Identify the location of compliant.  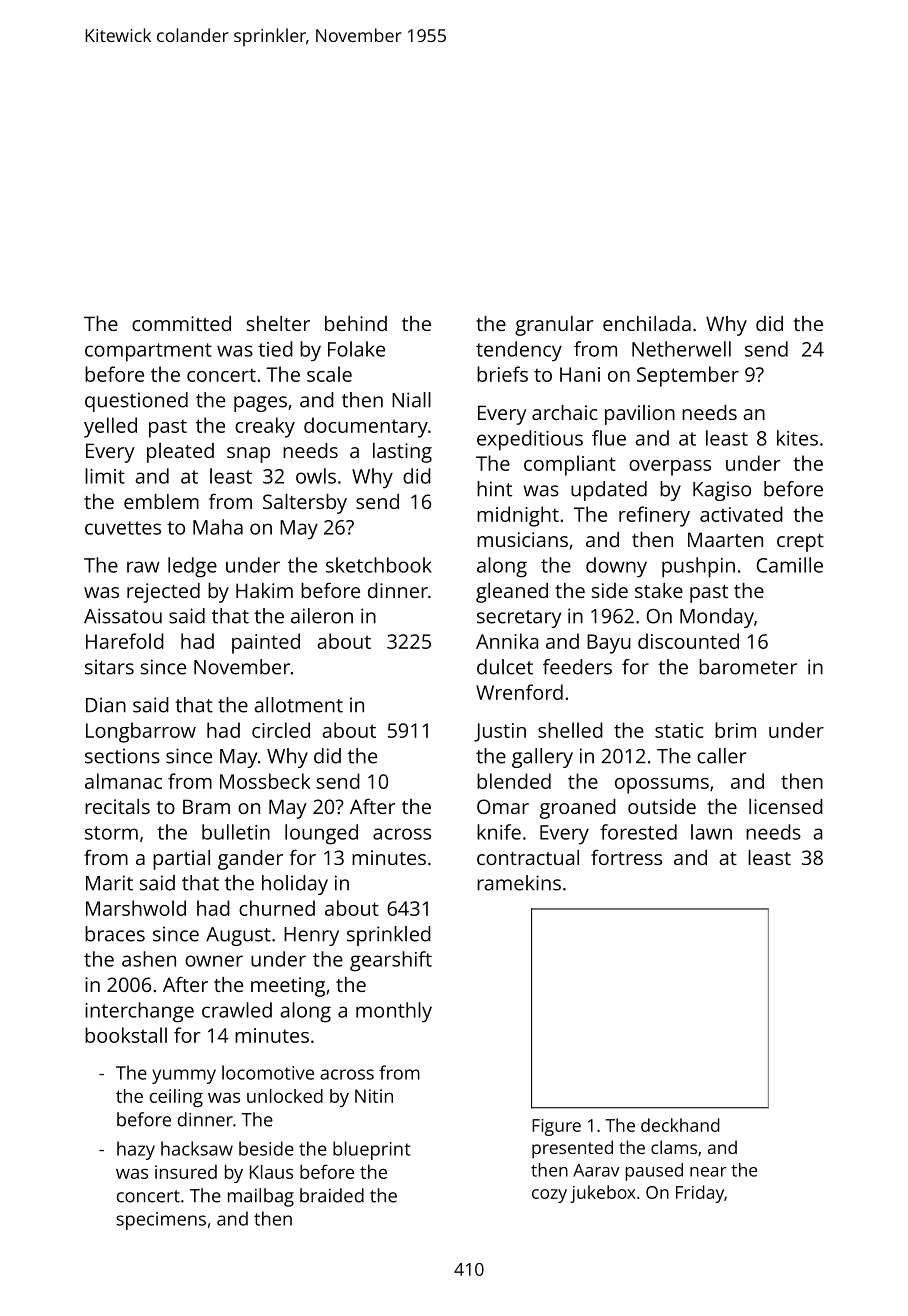
(570, 465).
